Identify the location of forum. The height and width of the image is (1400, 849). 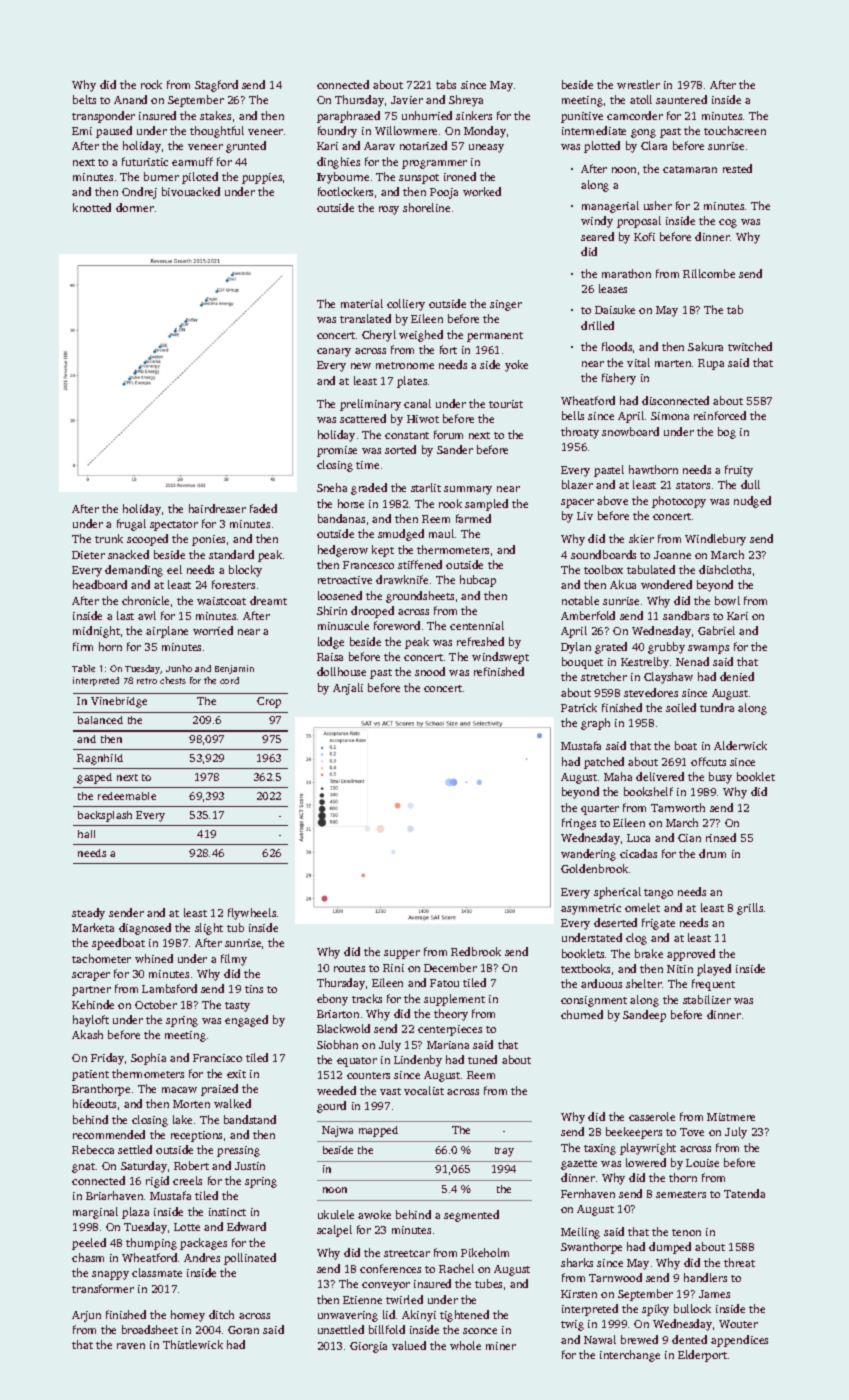
(448, 434).
